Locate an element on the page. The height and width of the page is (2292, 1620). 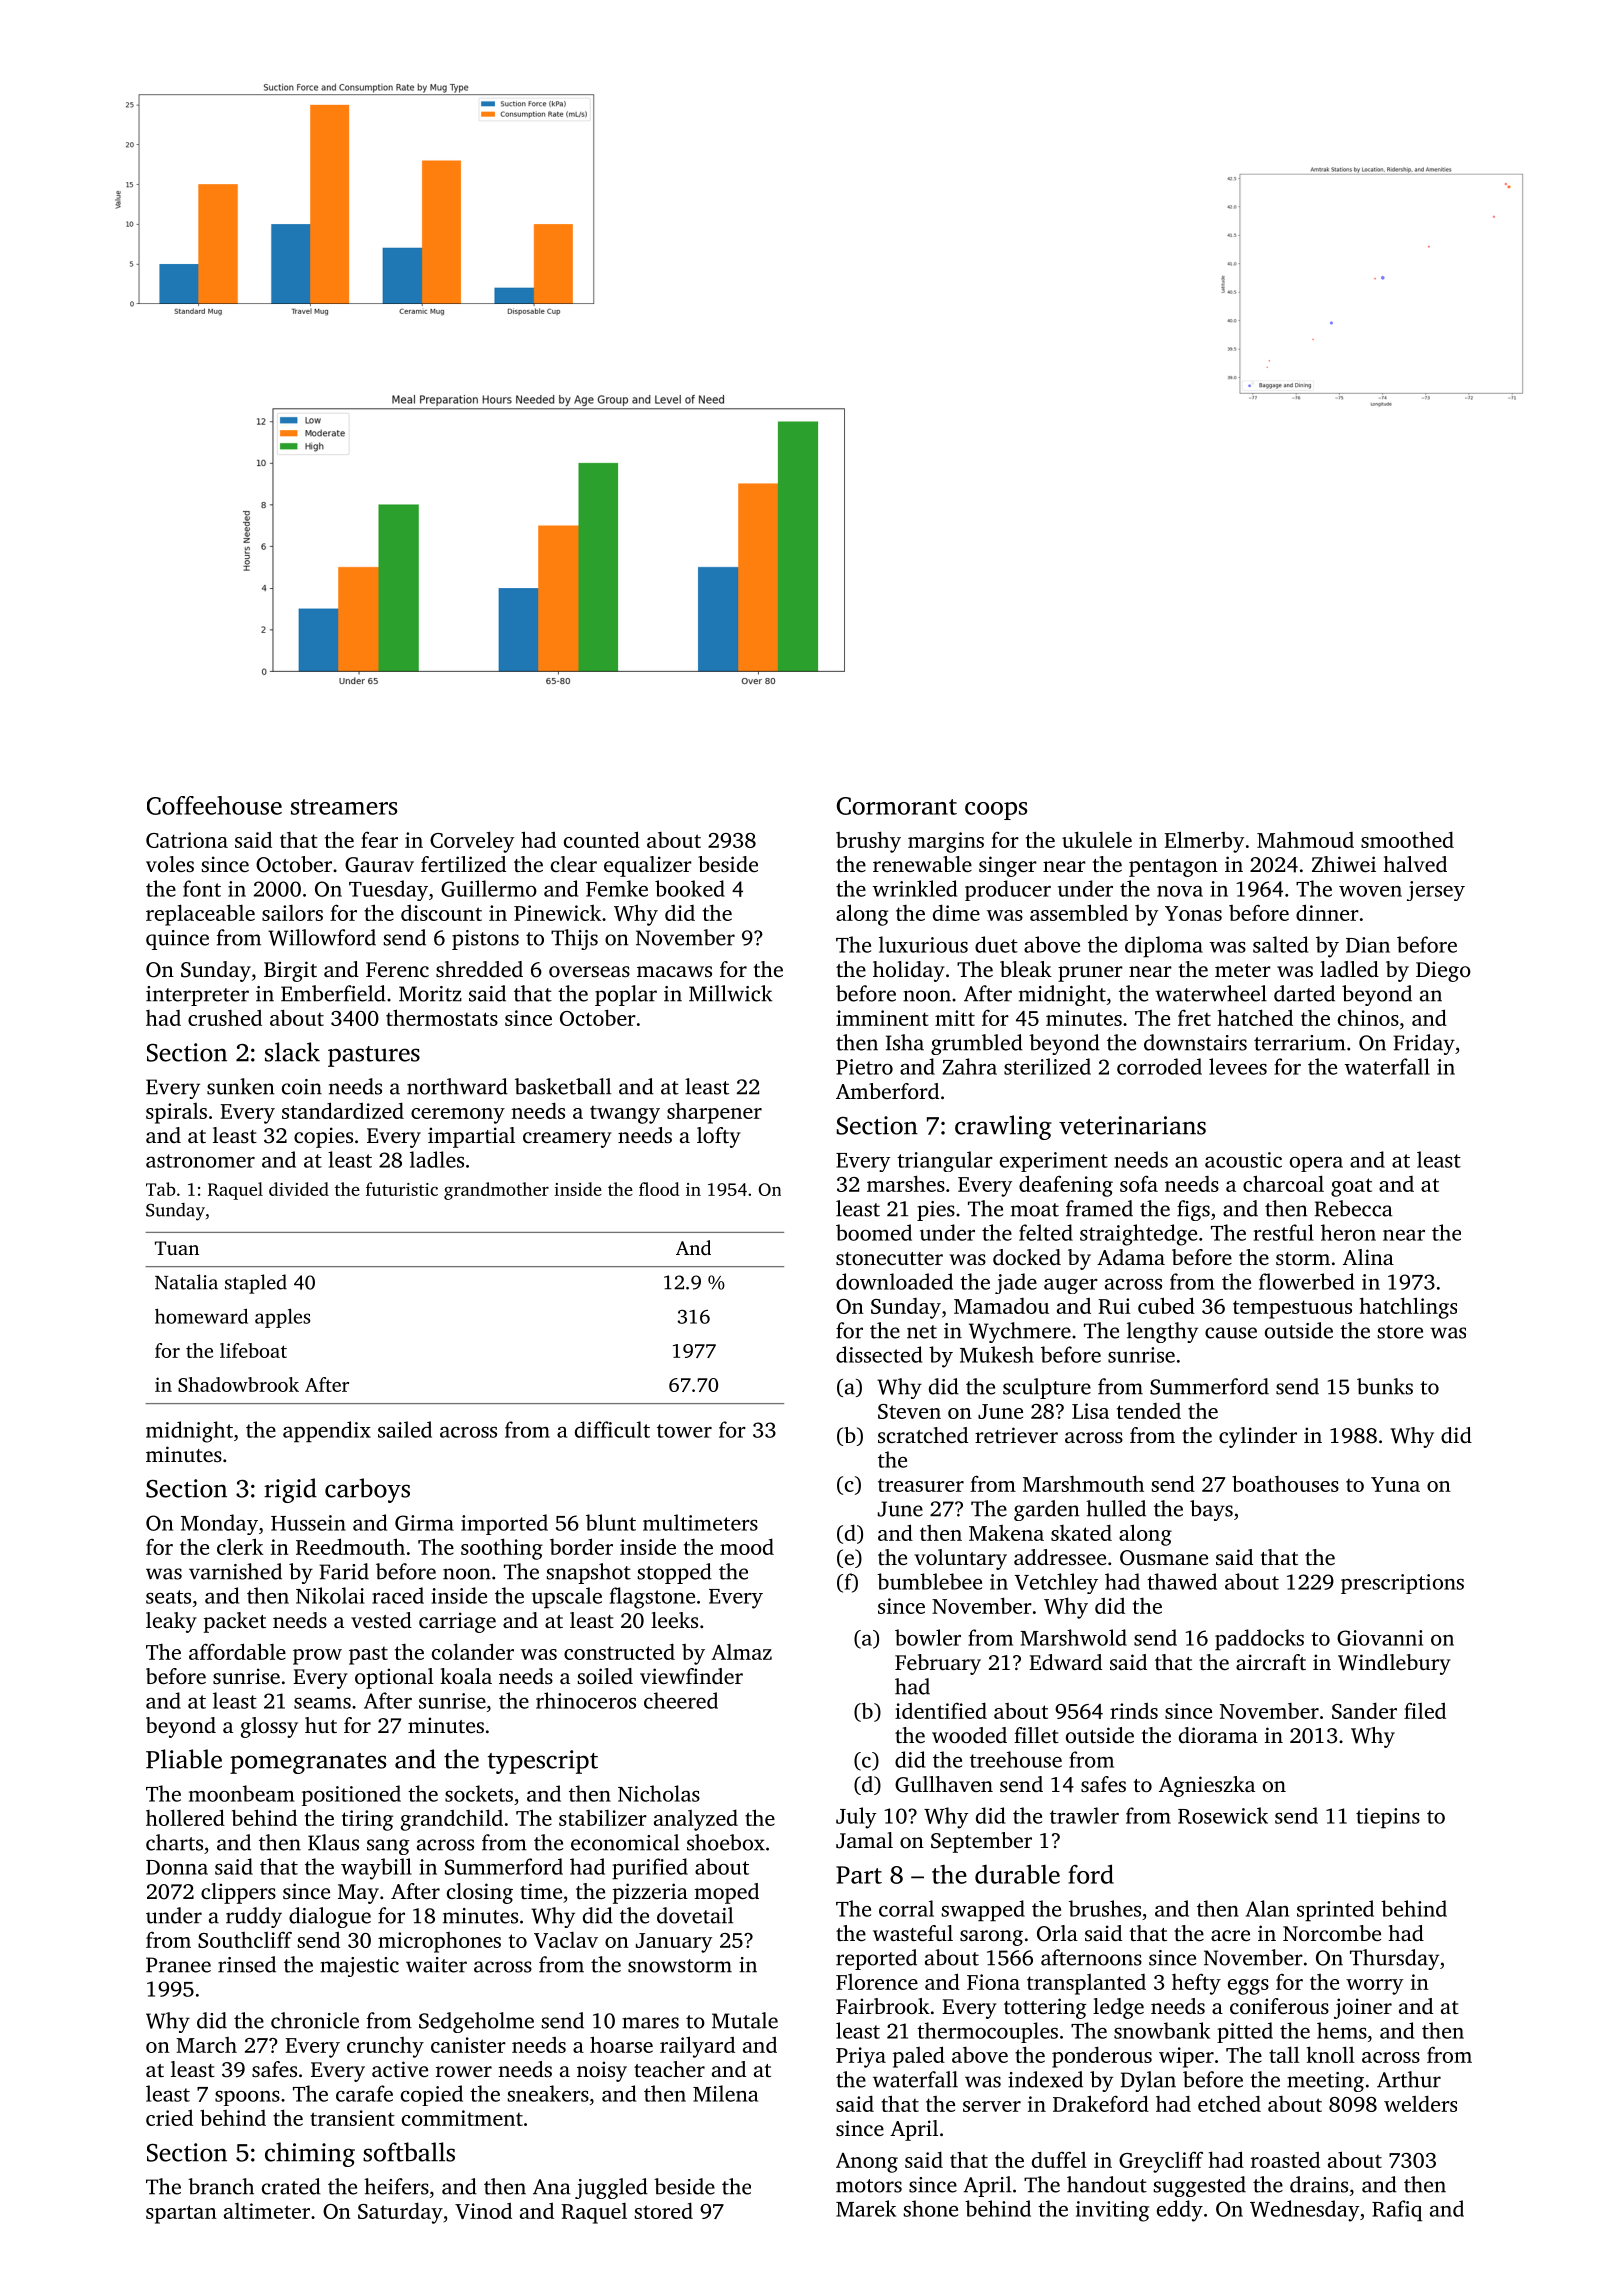
counted is located at coordinates (602, 839).
